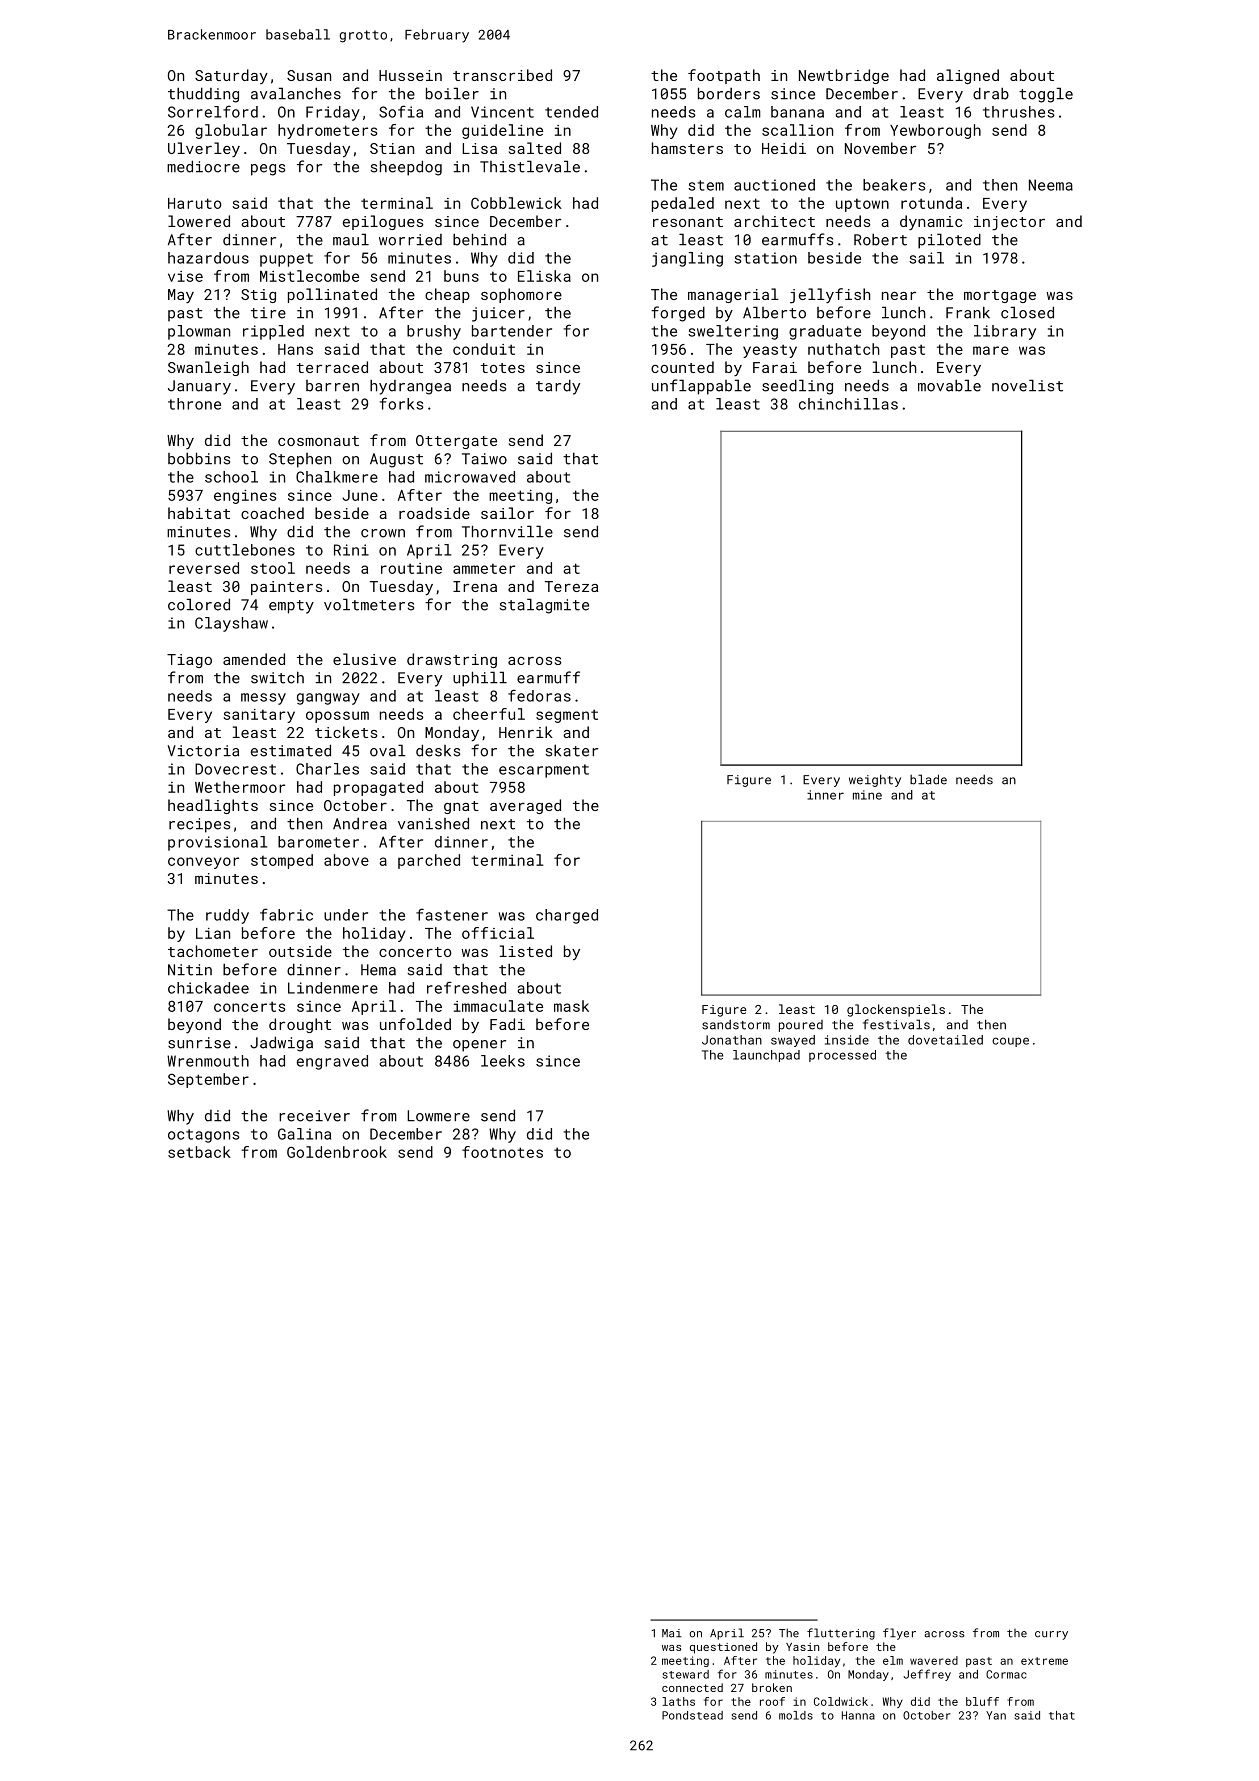 Image resolution: width=1259 pixels, height=1781 pixels. What do you see at coordinates (1010, 1042) in the screenshot?
I see `coupe` at bounding box center [1010, 1042].
